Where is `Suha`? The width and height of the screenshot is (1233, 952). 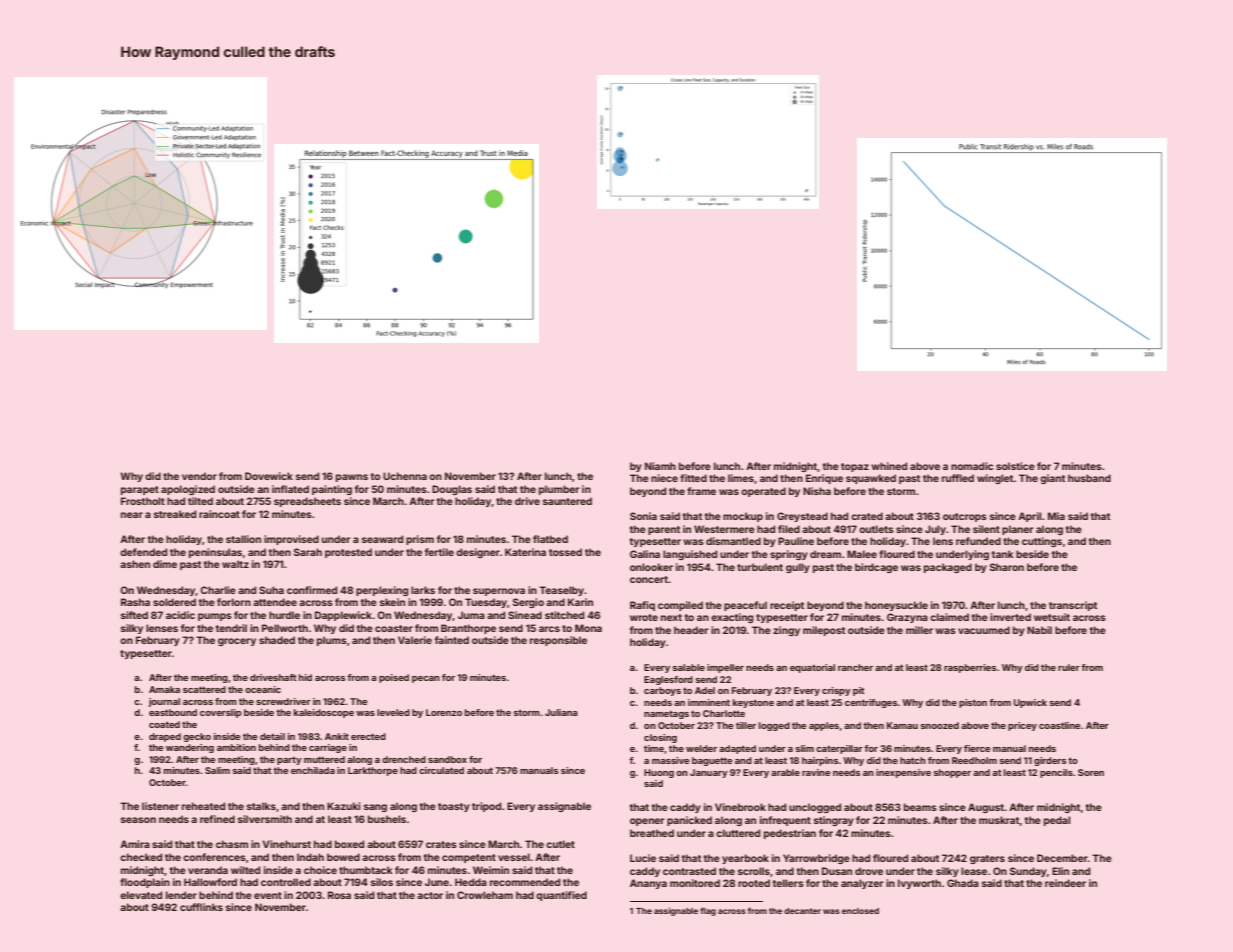
Suha is located at coordinates (271, 590).
